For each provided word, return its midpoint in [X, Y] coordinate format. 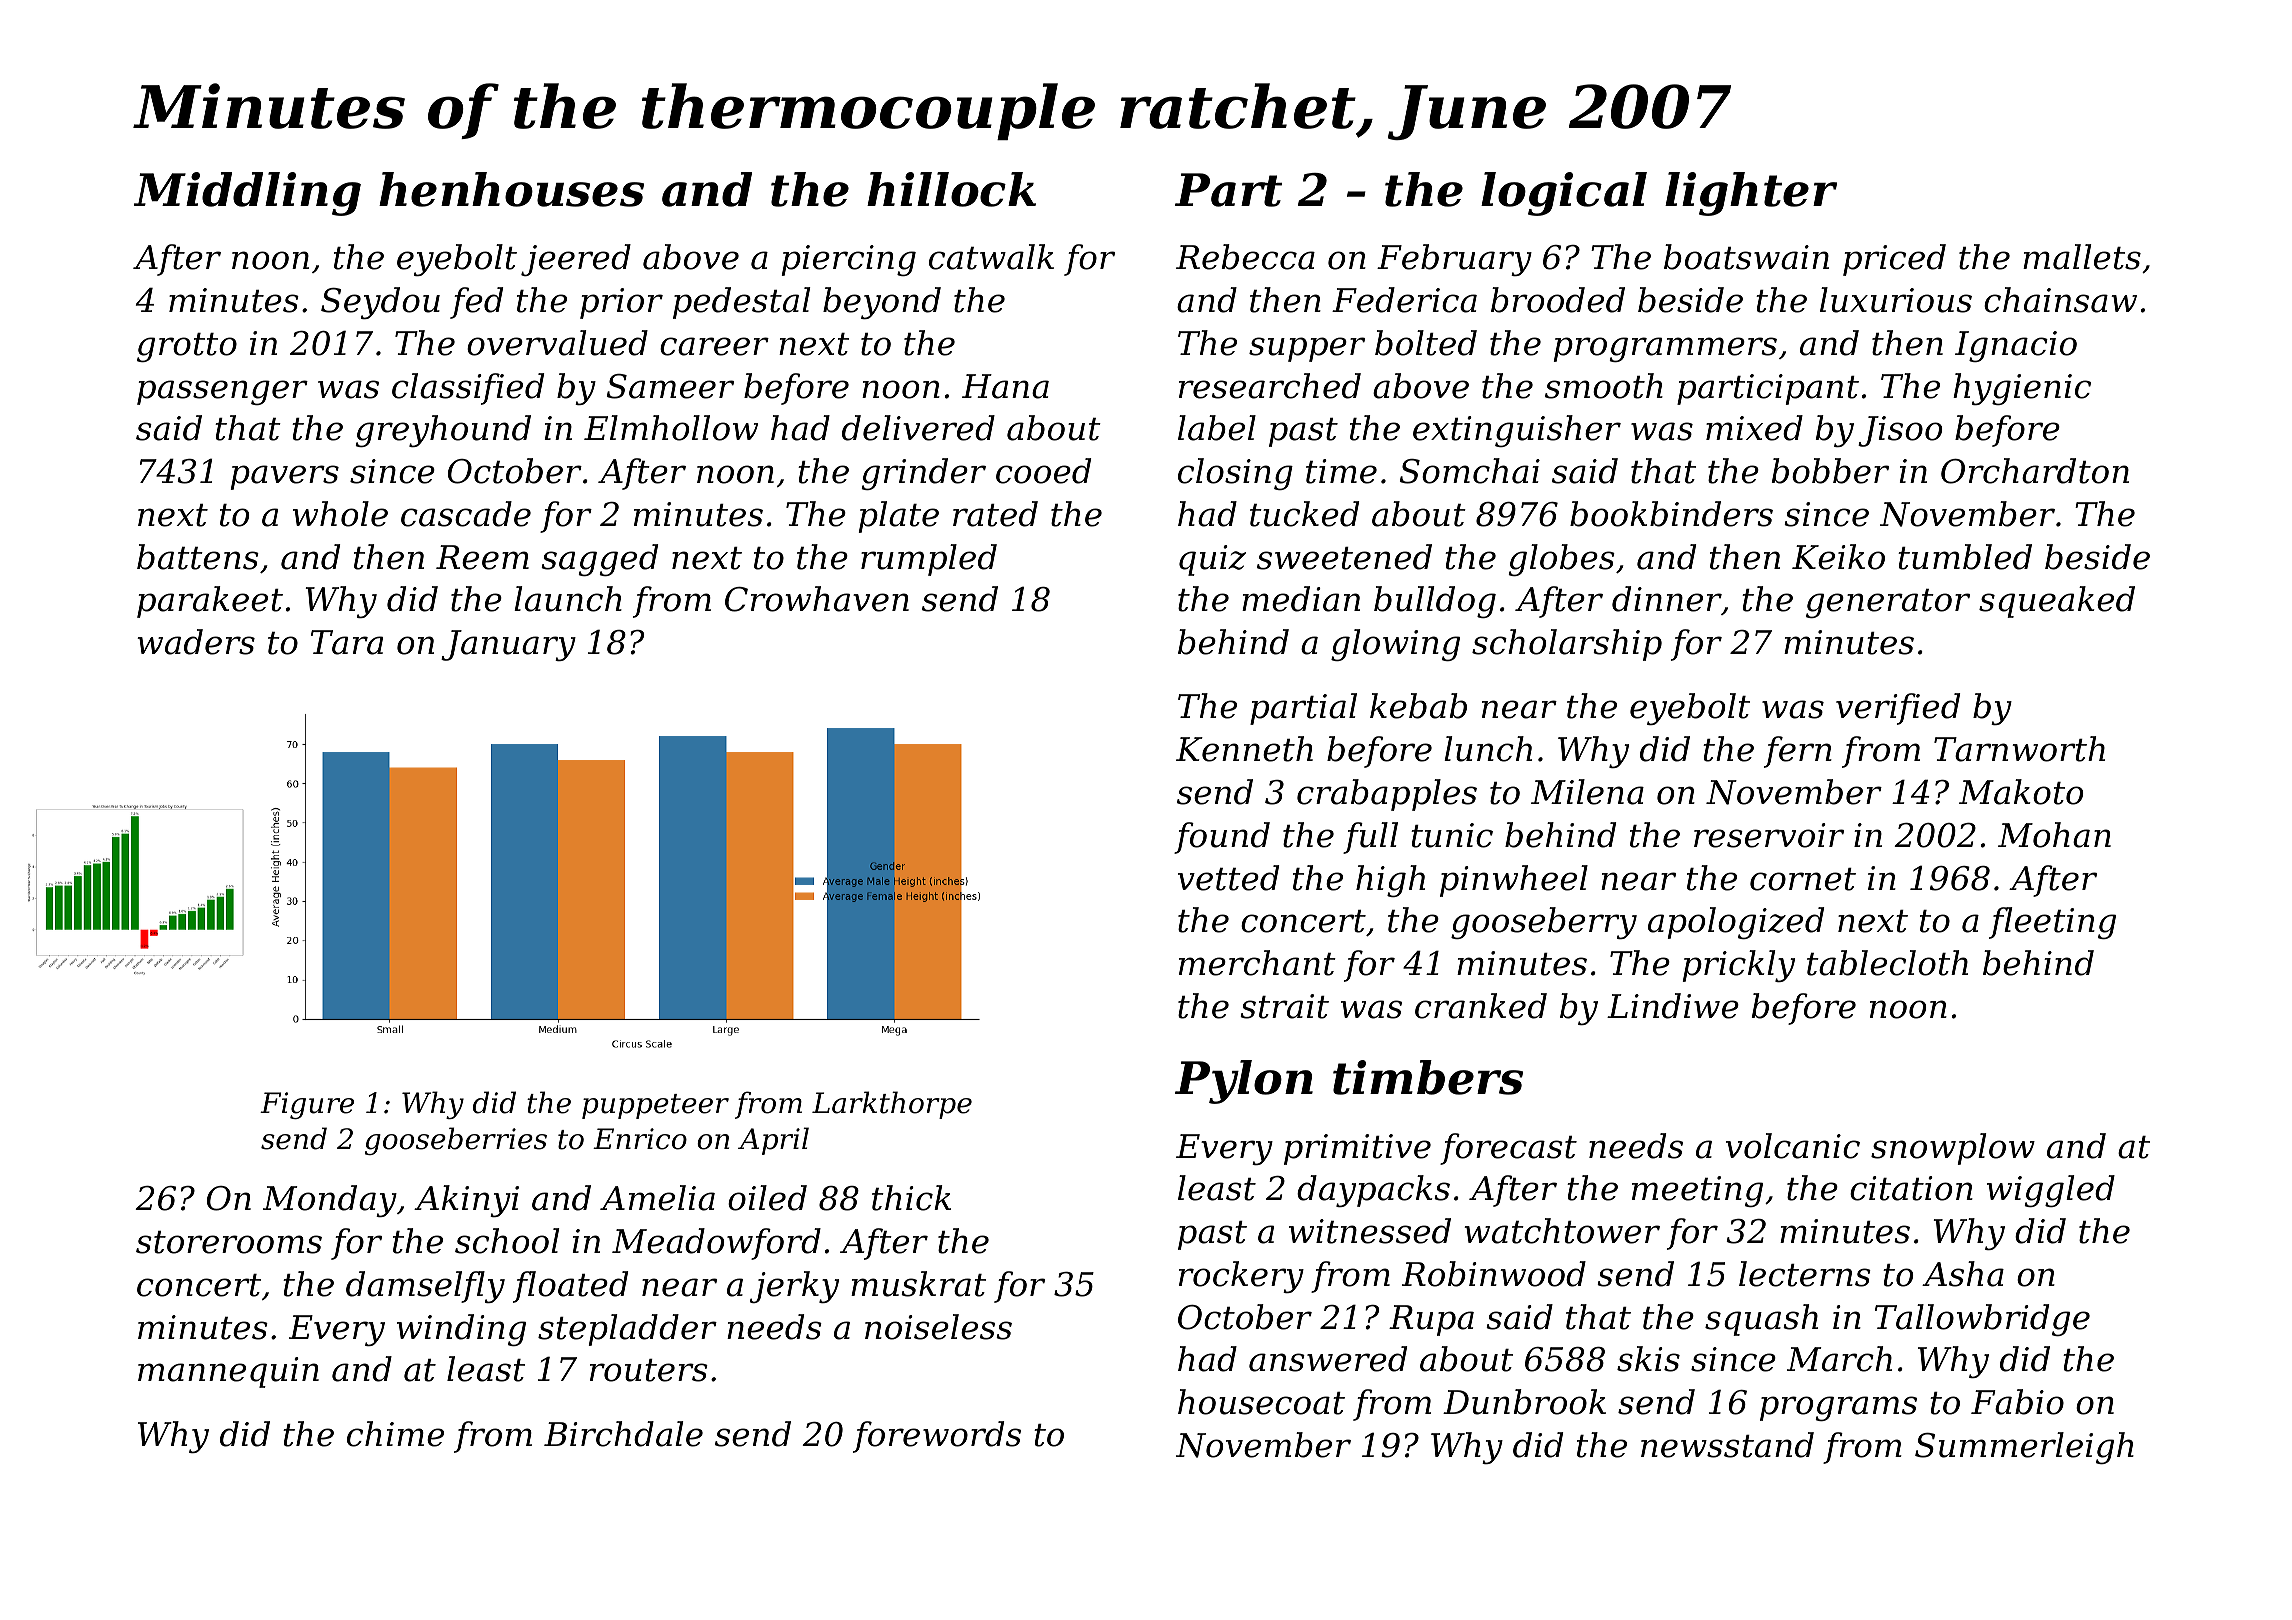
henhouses [511, 189]
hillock [951, 189]
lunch [1488, 749]
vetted [1228, 878]
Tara [347, 642]
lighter [1751, 194]
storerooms [229, 1242]
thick [911, 1198]
